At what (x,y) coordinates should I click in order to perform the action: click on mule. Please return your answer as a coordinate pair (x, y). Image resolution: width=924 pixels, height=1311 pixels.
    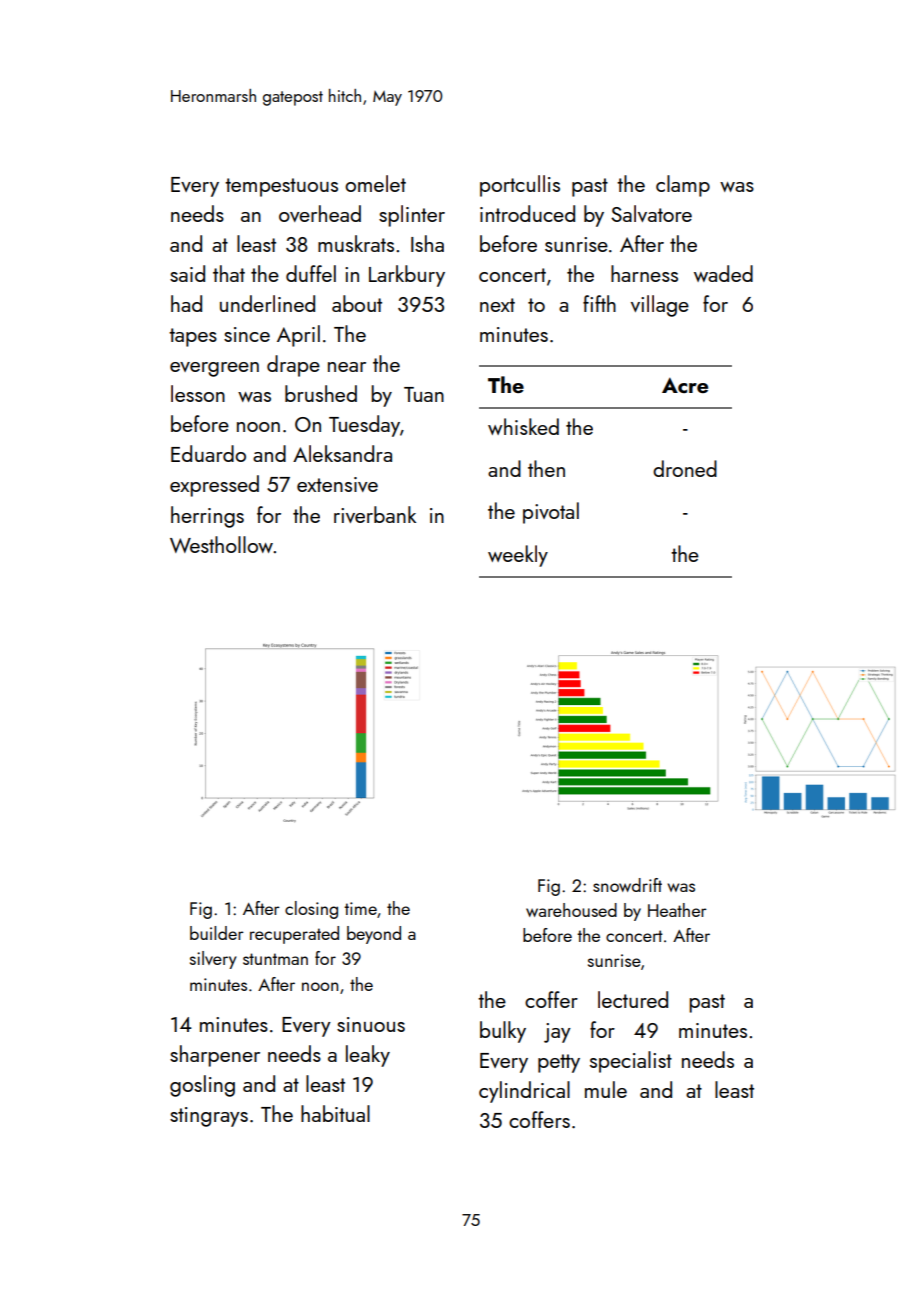
    Looking at the image, I should click on (606, 1089).
